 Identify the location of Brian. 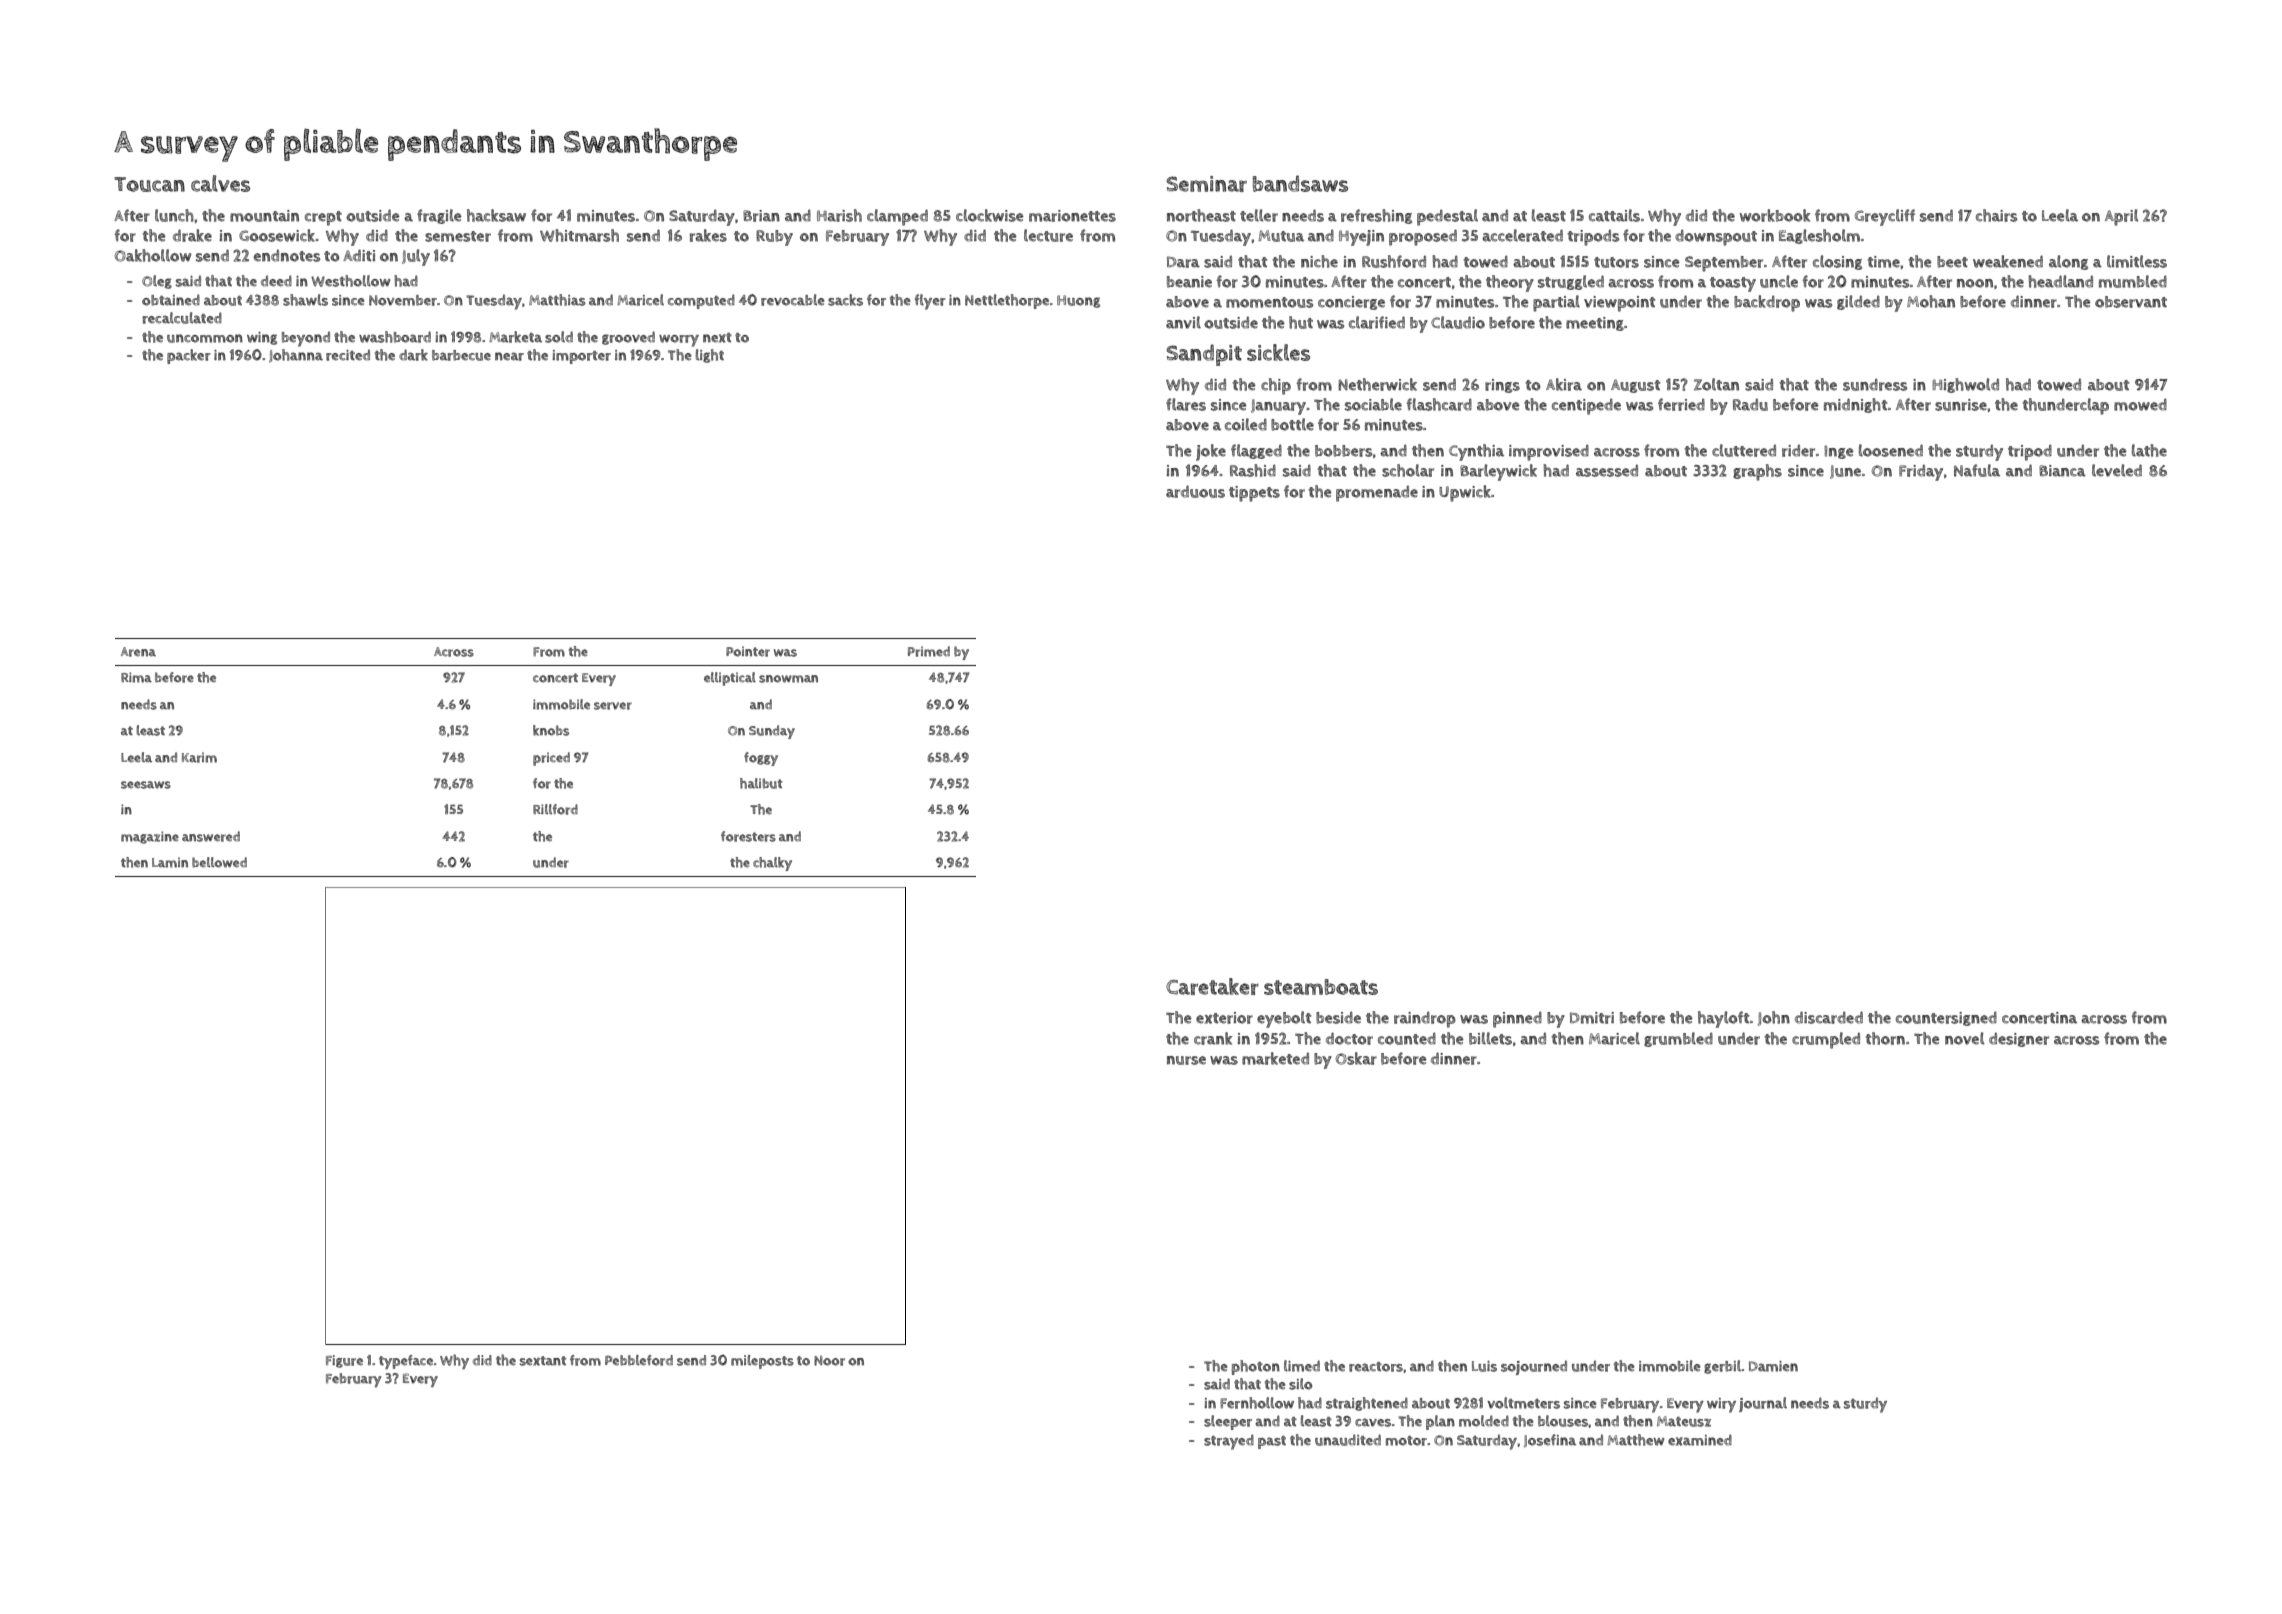
(761, 216).
